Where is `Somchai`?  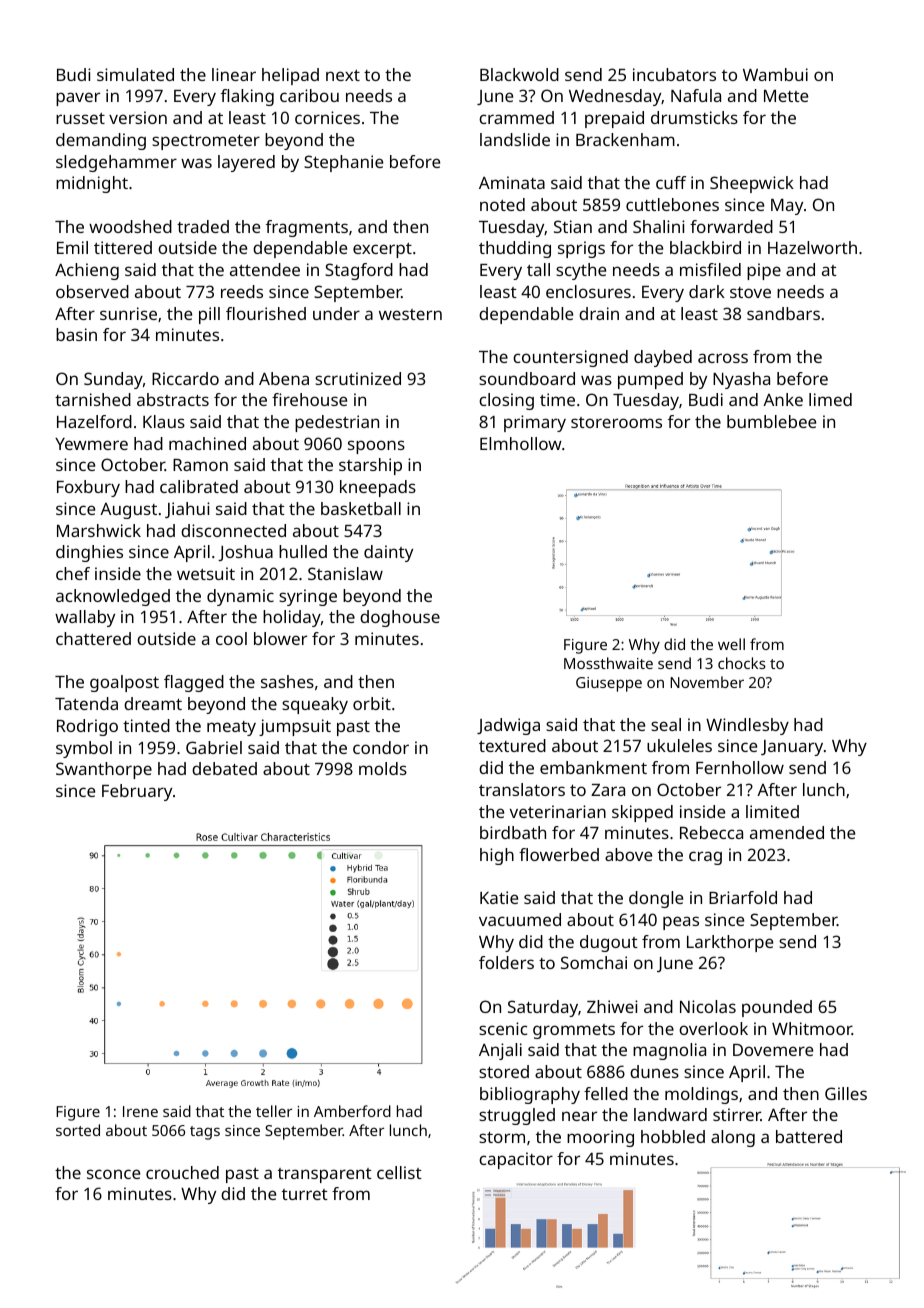 Somchai is located at coordinates (594, 962).
